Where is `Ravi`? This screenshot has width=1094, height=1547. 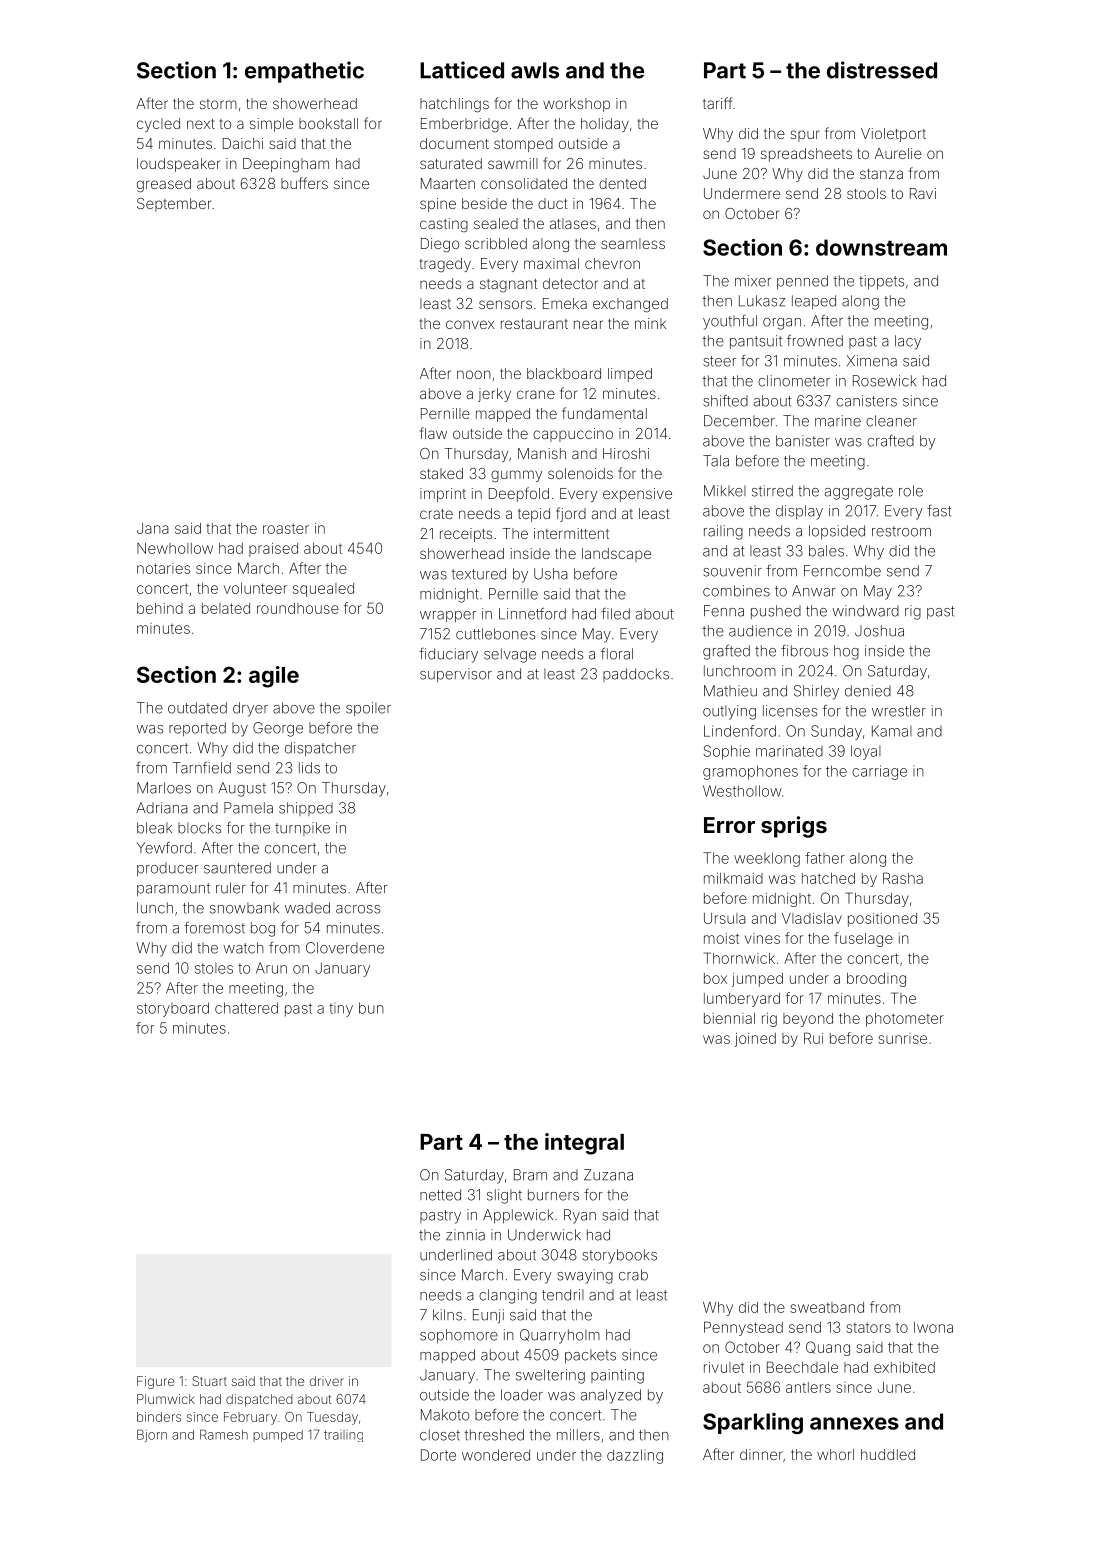 Ravi is located at coordinates (923, 193).
